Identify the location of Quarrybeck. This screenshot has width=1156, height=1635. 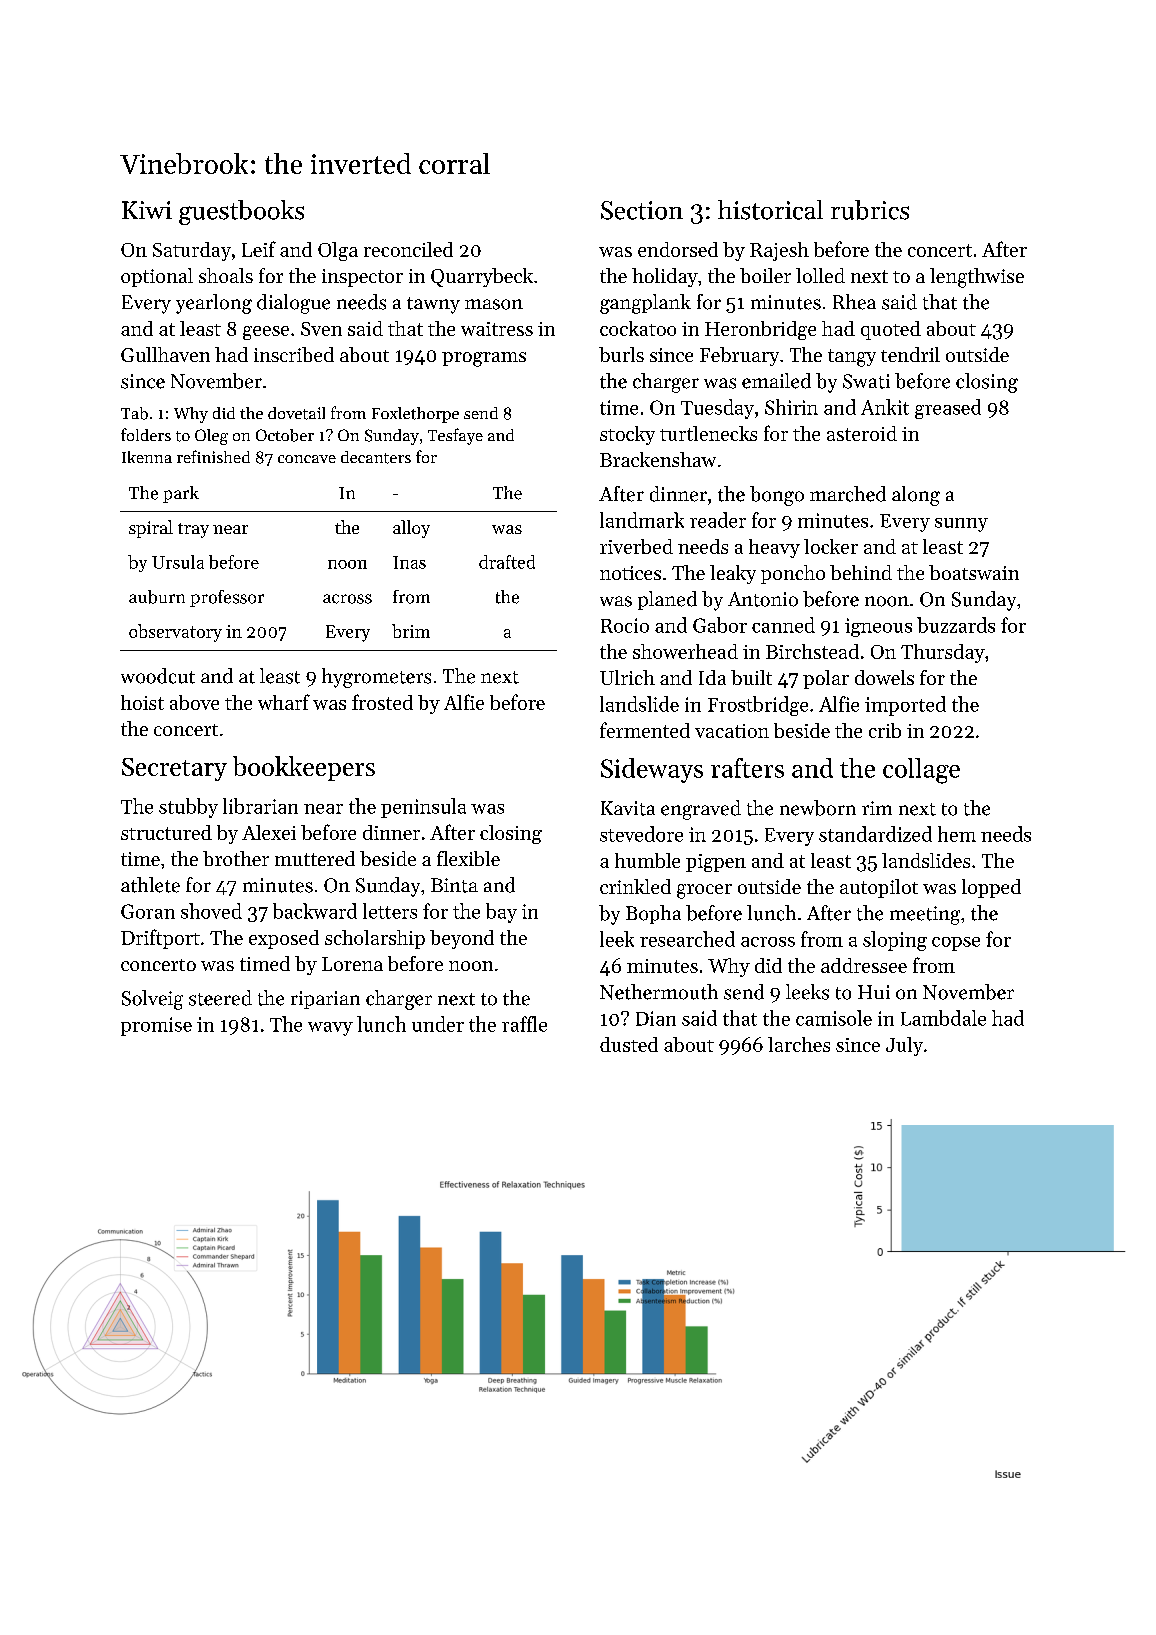
(482, 277).
